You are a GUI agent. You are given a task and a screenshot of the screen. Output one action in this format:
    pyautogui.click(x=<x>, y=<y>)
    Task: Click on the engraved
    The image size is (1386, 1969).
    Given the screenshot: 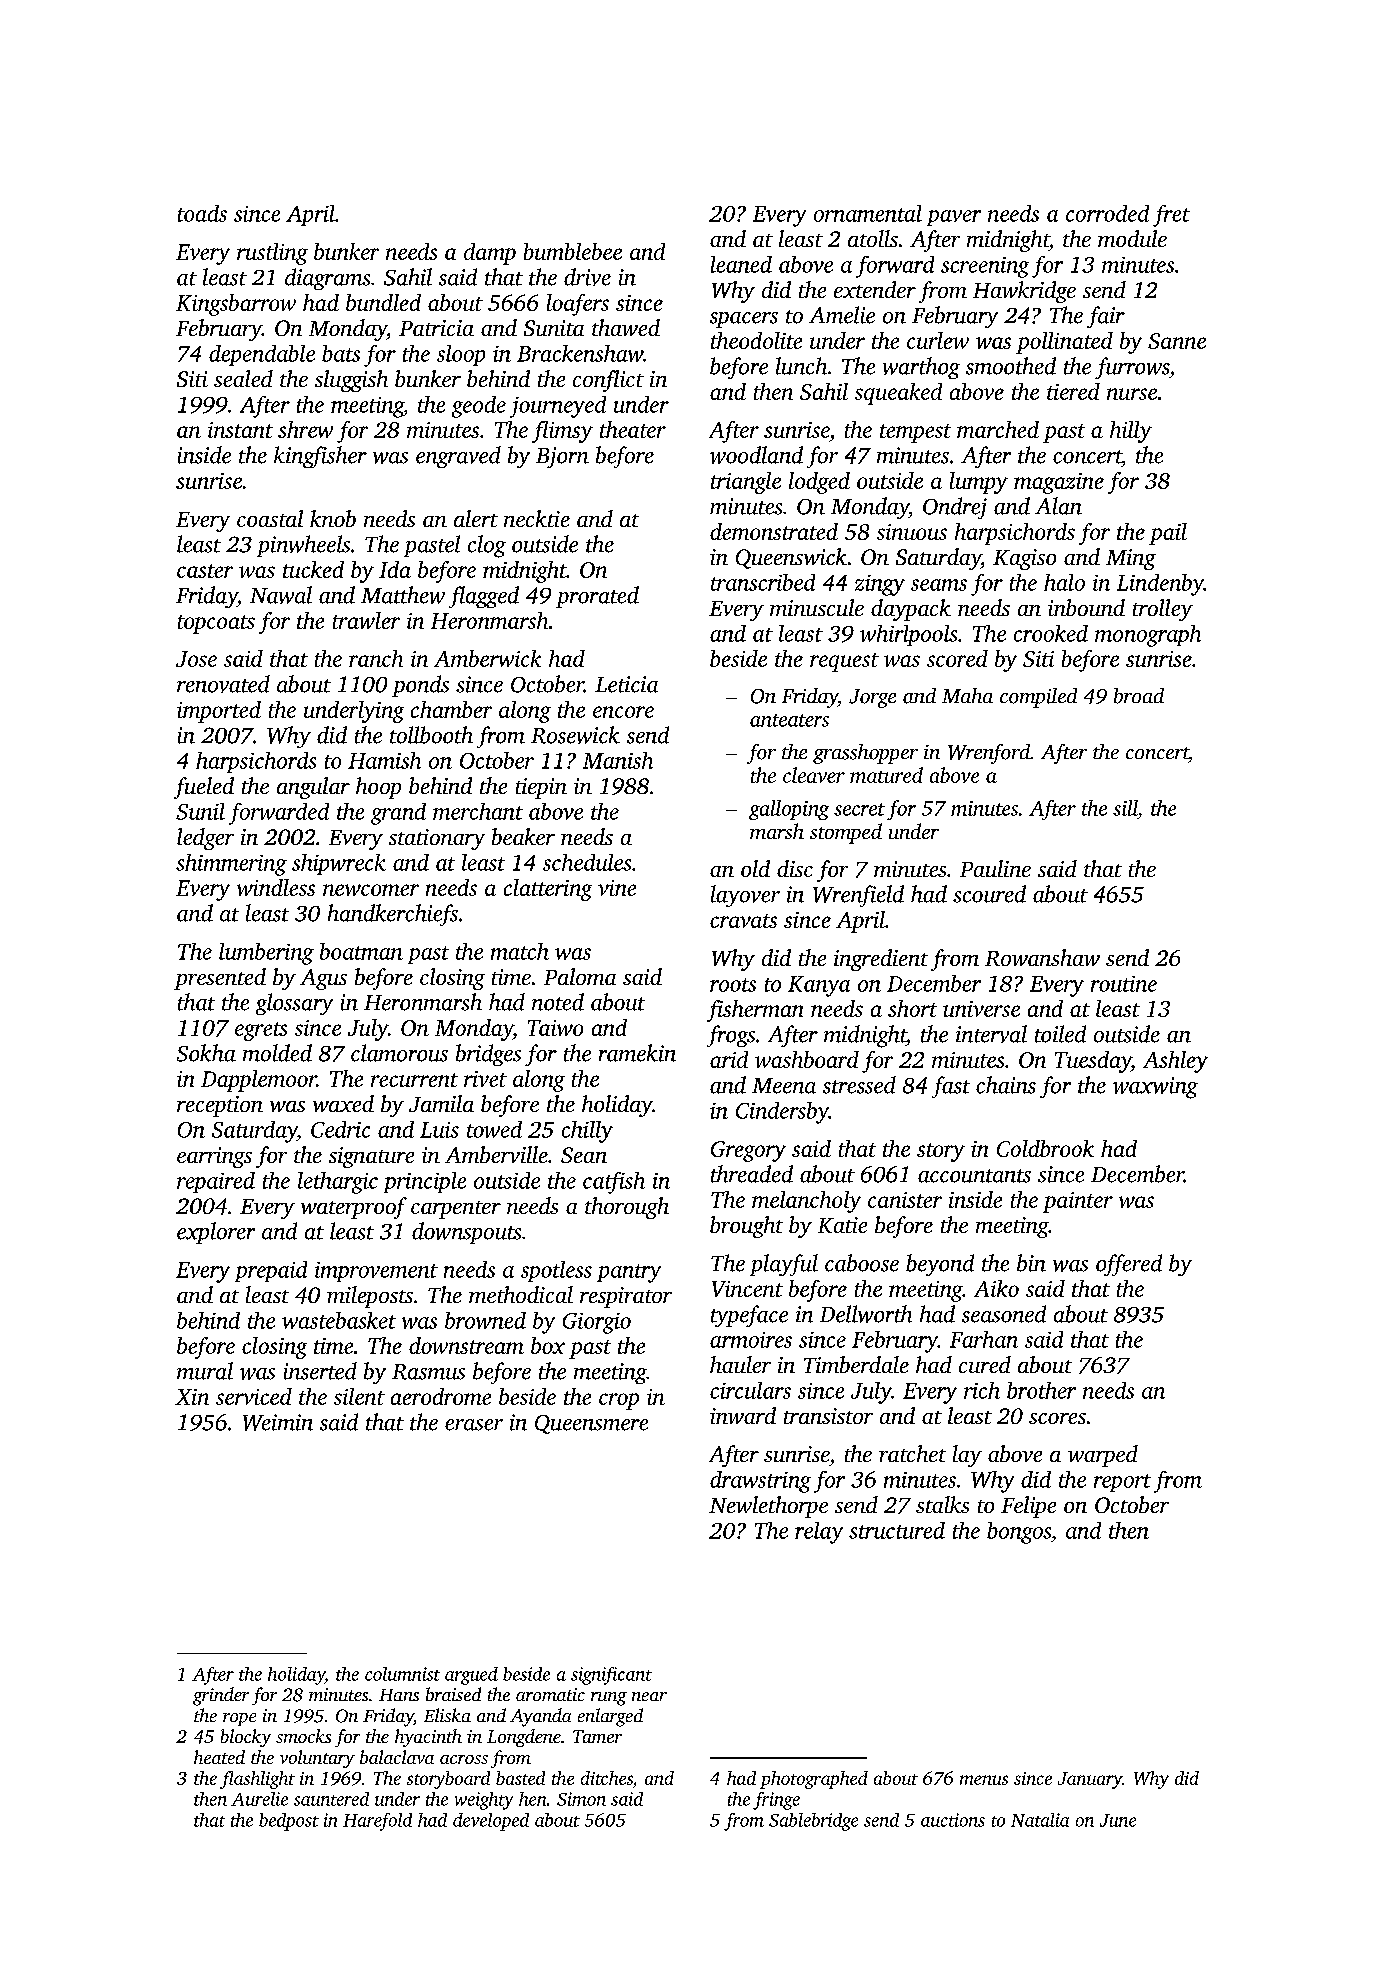 What is the action you would take?
    pyautogui.click(x=458, y=457)
